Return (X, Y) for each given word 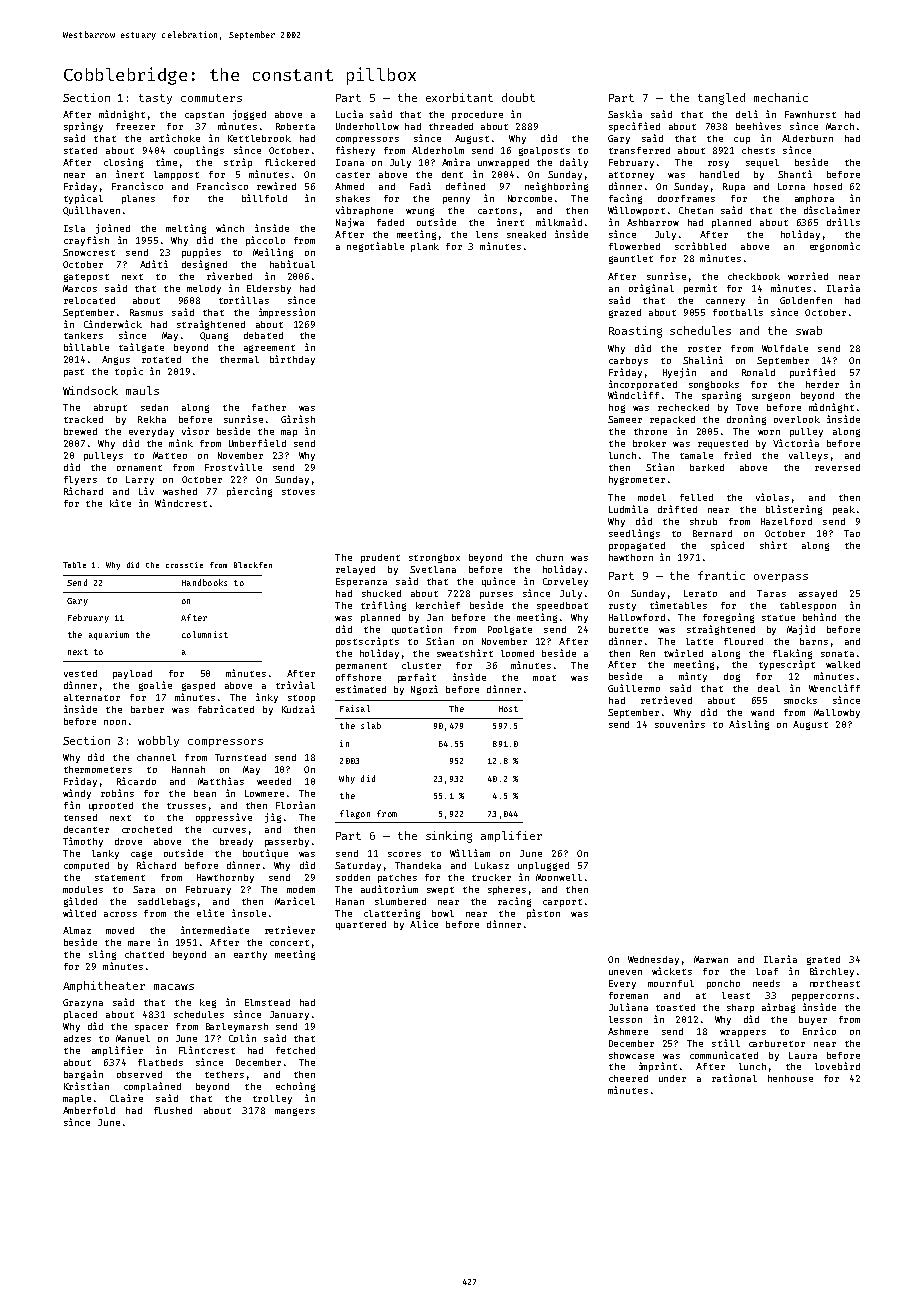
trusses (186, 806)
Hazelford (786, 521)
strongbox (434, 558)
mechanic (781, 97)
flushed (173, 1110)
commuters (211, 98)
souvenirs (680, 724)
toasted (675, 1007)
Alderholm (438, 150)
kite (120, 503)
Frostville (233, 467)
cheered (628, 1078)
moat (544, 678)
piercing (249, 492)
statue (778, 618)
